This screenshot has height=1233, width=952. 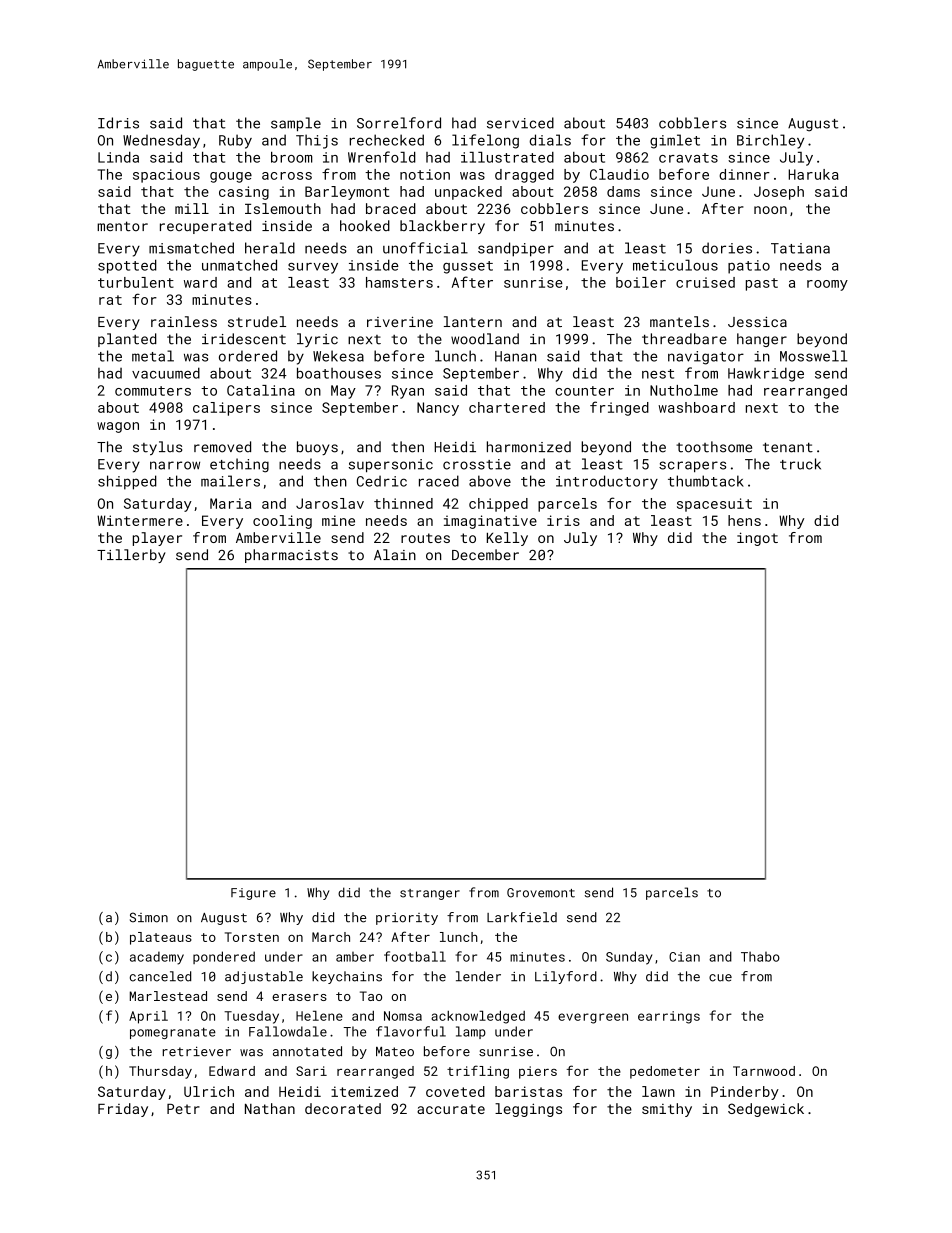 What do you see at coordinates (161, 141) in the screenshot?
I see `Wednesday` at bounding box center [161, 141].
